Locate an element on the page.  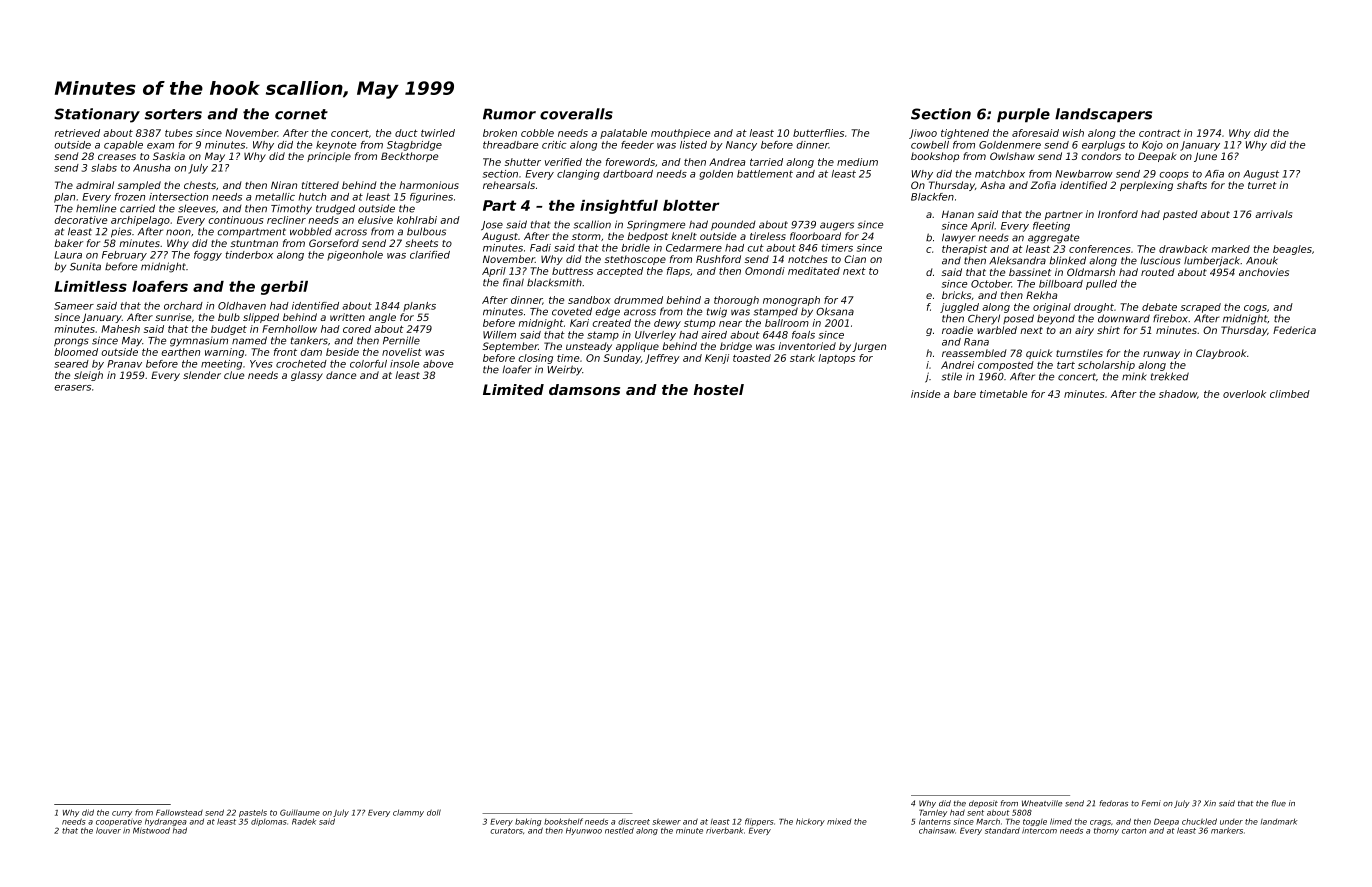
shadow is located at coordinates (1178, 394).
